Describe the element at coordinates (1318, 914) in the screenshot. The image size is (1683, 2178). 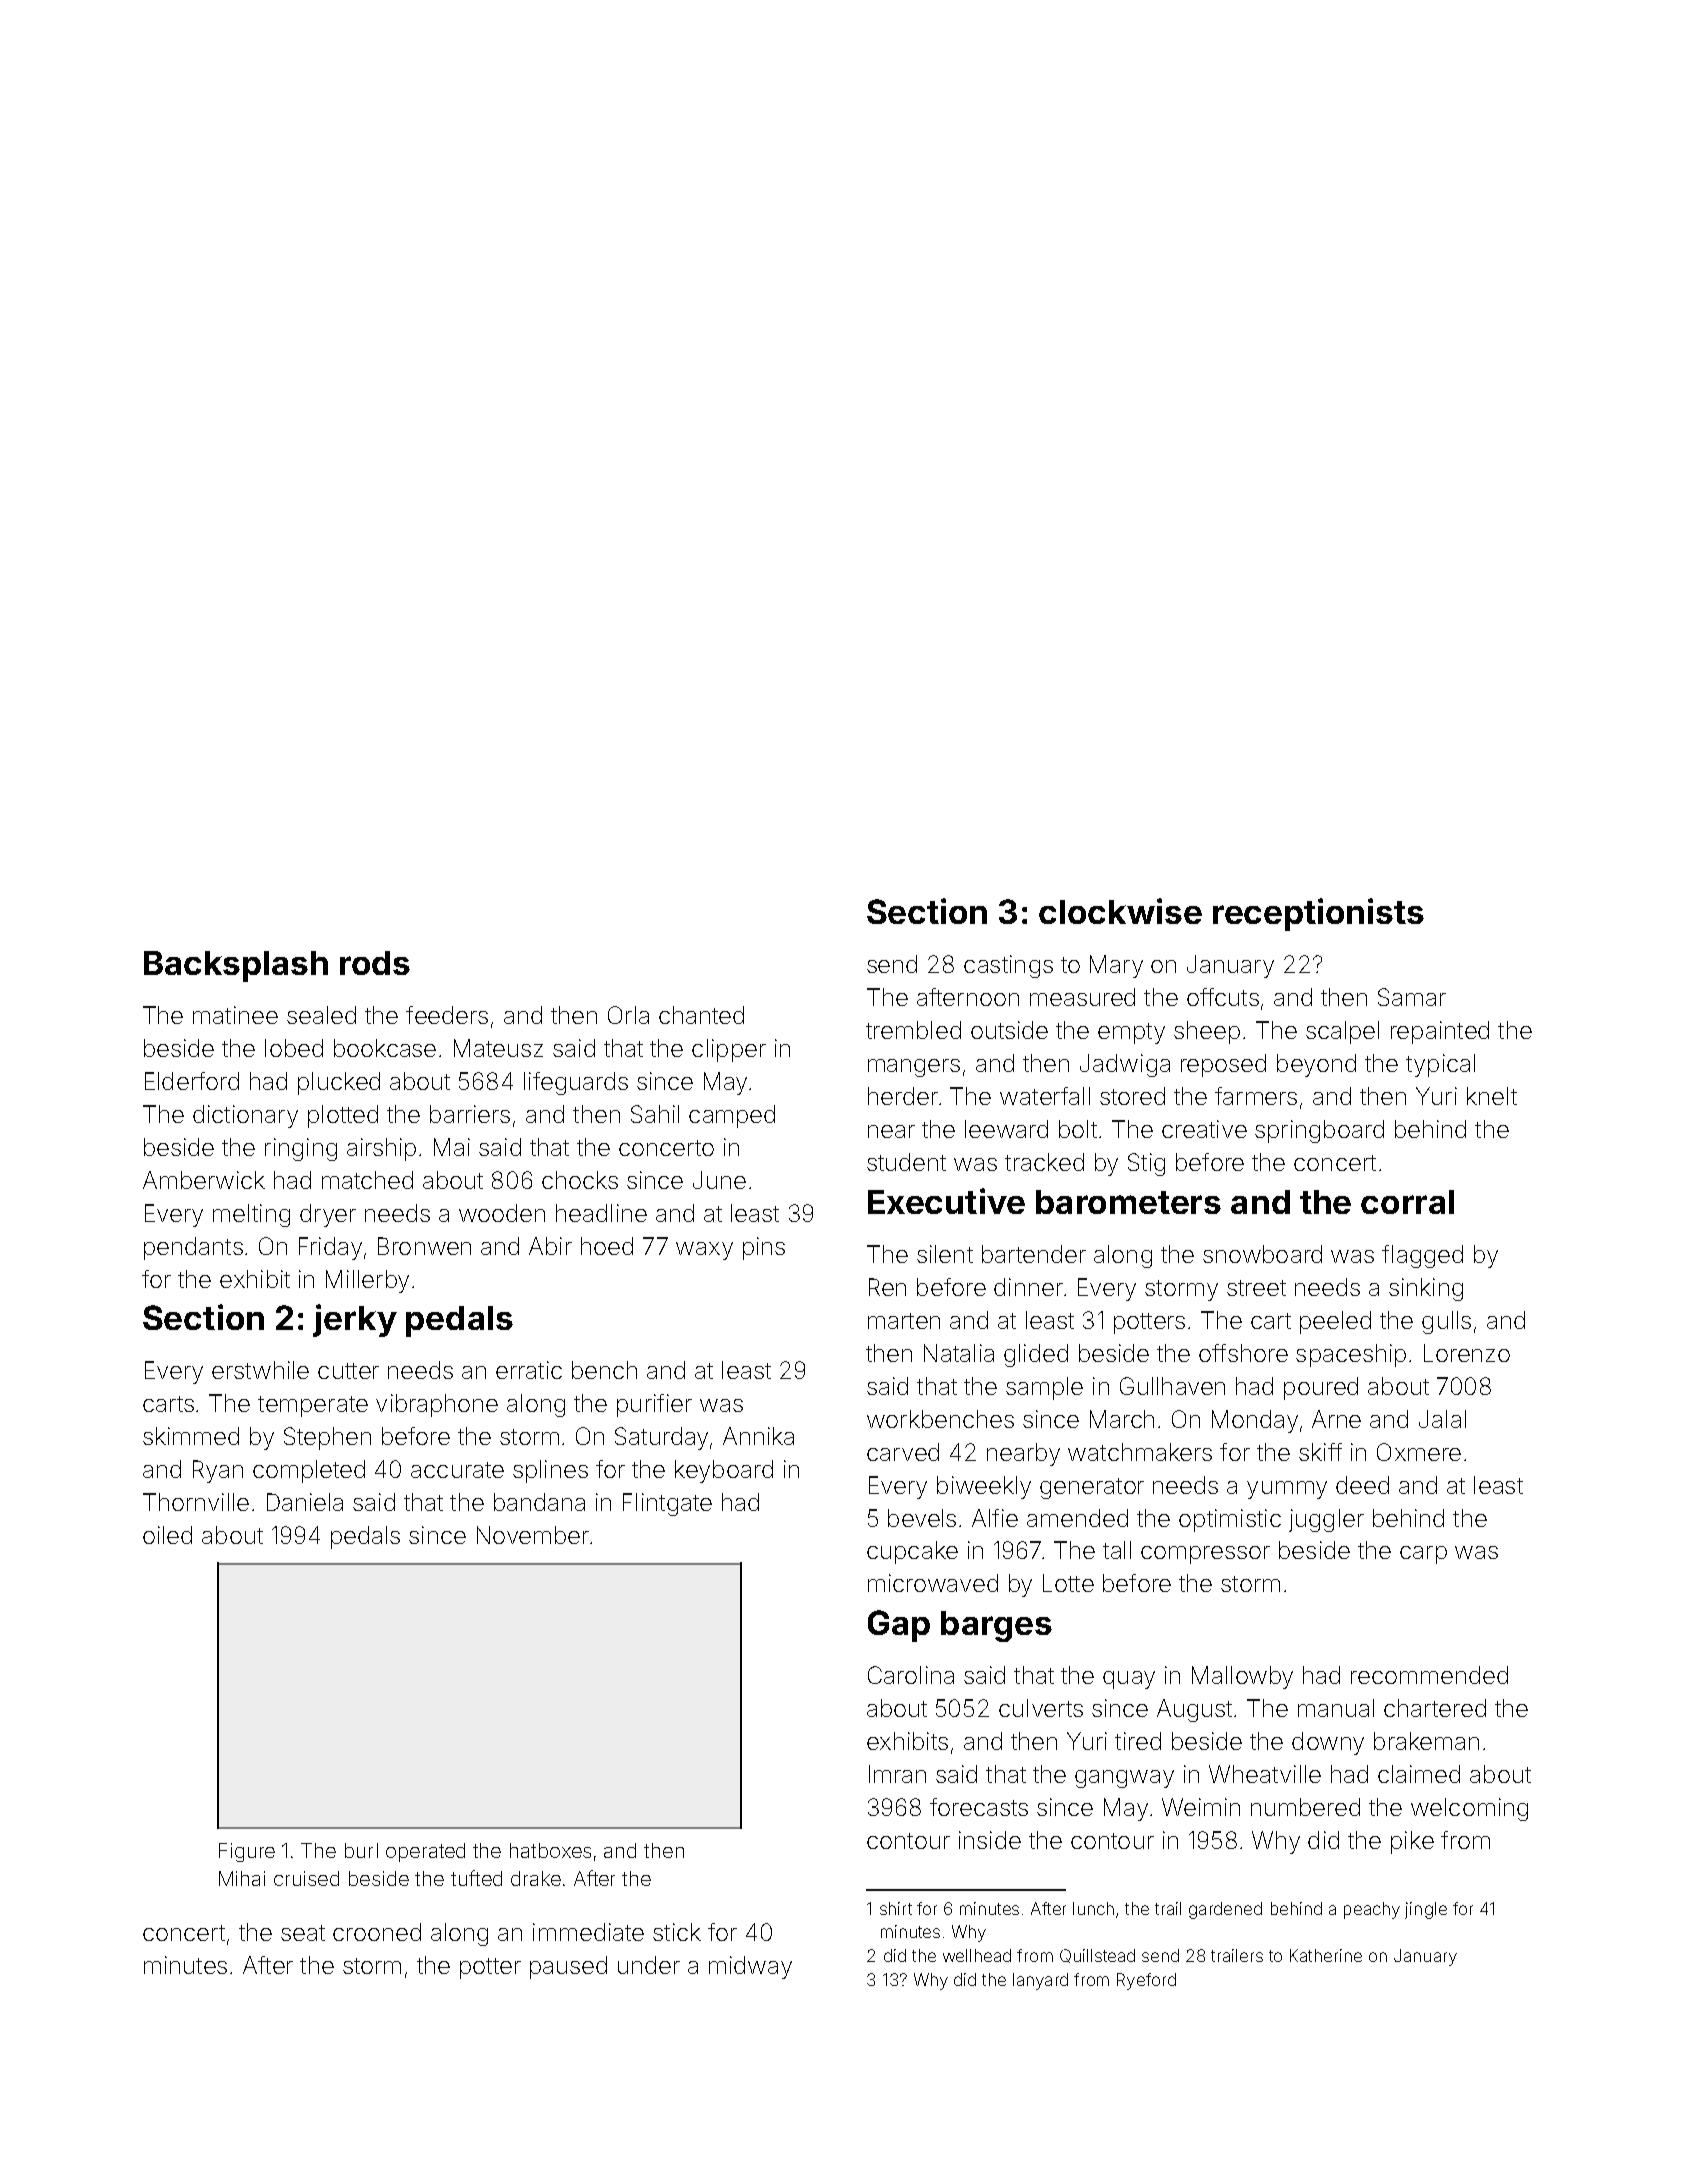
I see `receptionists` at that location.
